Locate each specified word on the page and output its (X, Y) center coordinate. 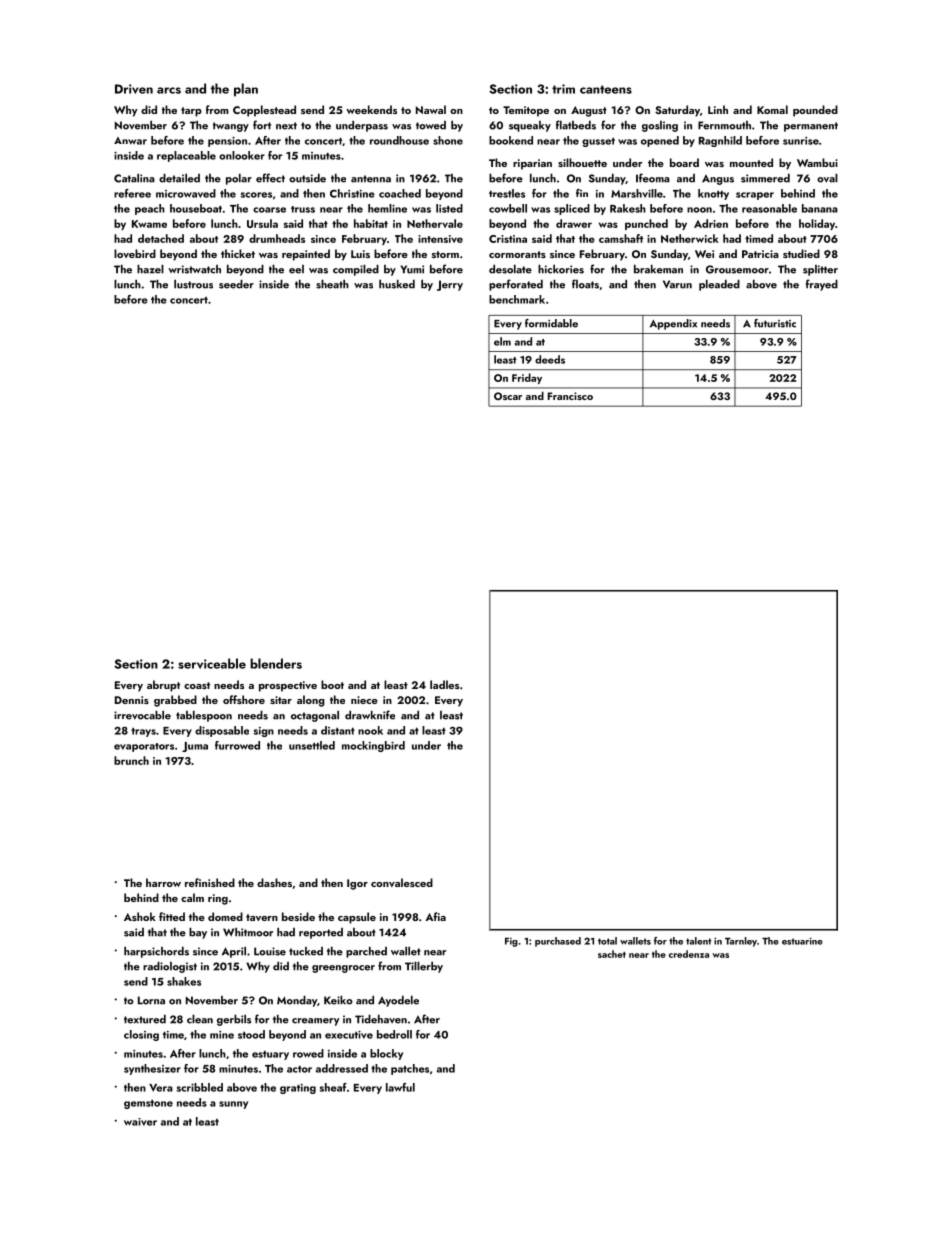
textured (145, 1019)
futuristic (775, 323)
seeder (236, 284)
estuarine (802, 941)
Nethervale (435, 223)
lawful (400, 1087)
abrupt (163, 686)
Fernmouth (724, 125)
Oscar (508, 396)
